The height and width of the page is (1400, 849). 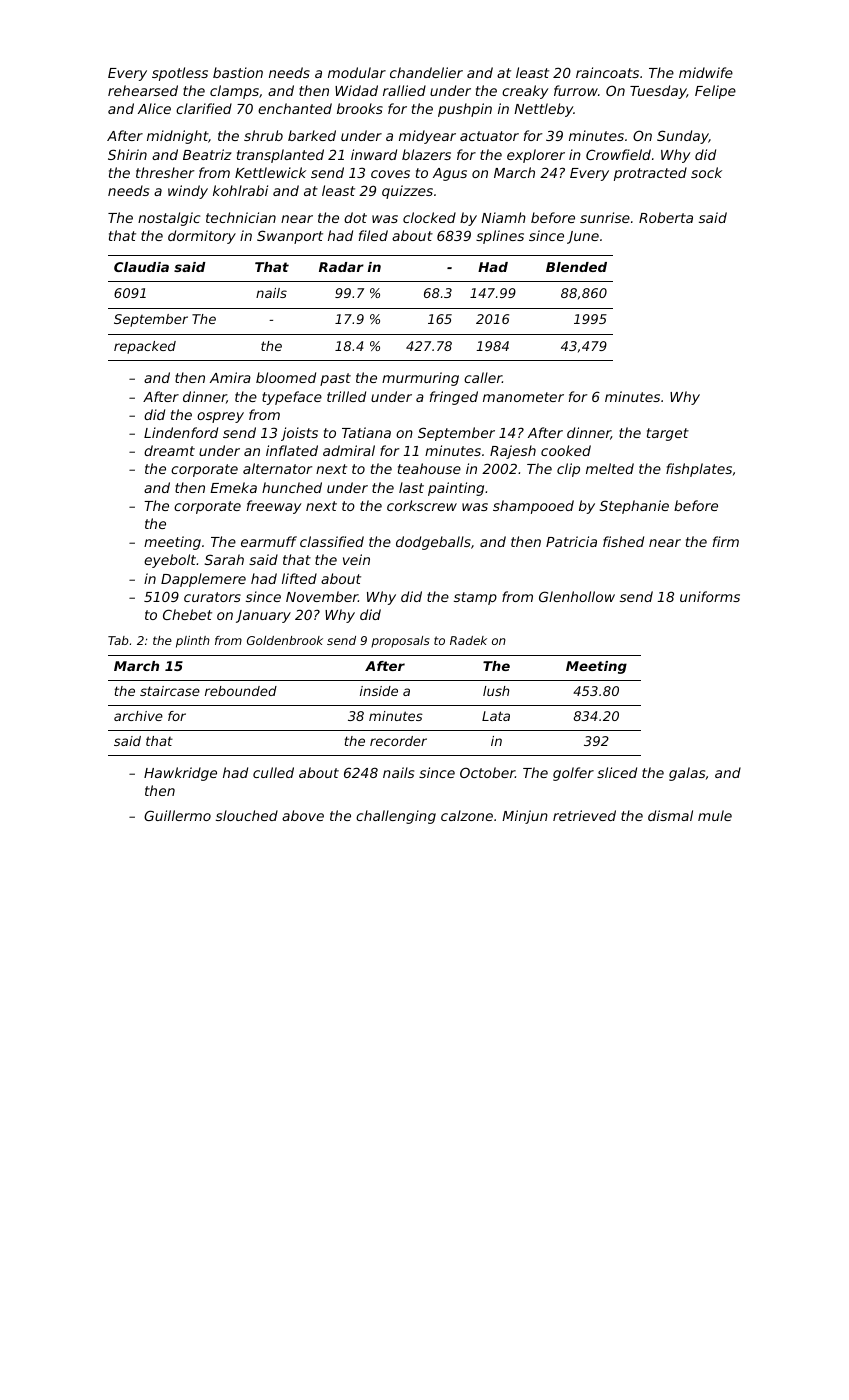 I want to click on slouched, so click(x=247, y=815).
